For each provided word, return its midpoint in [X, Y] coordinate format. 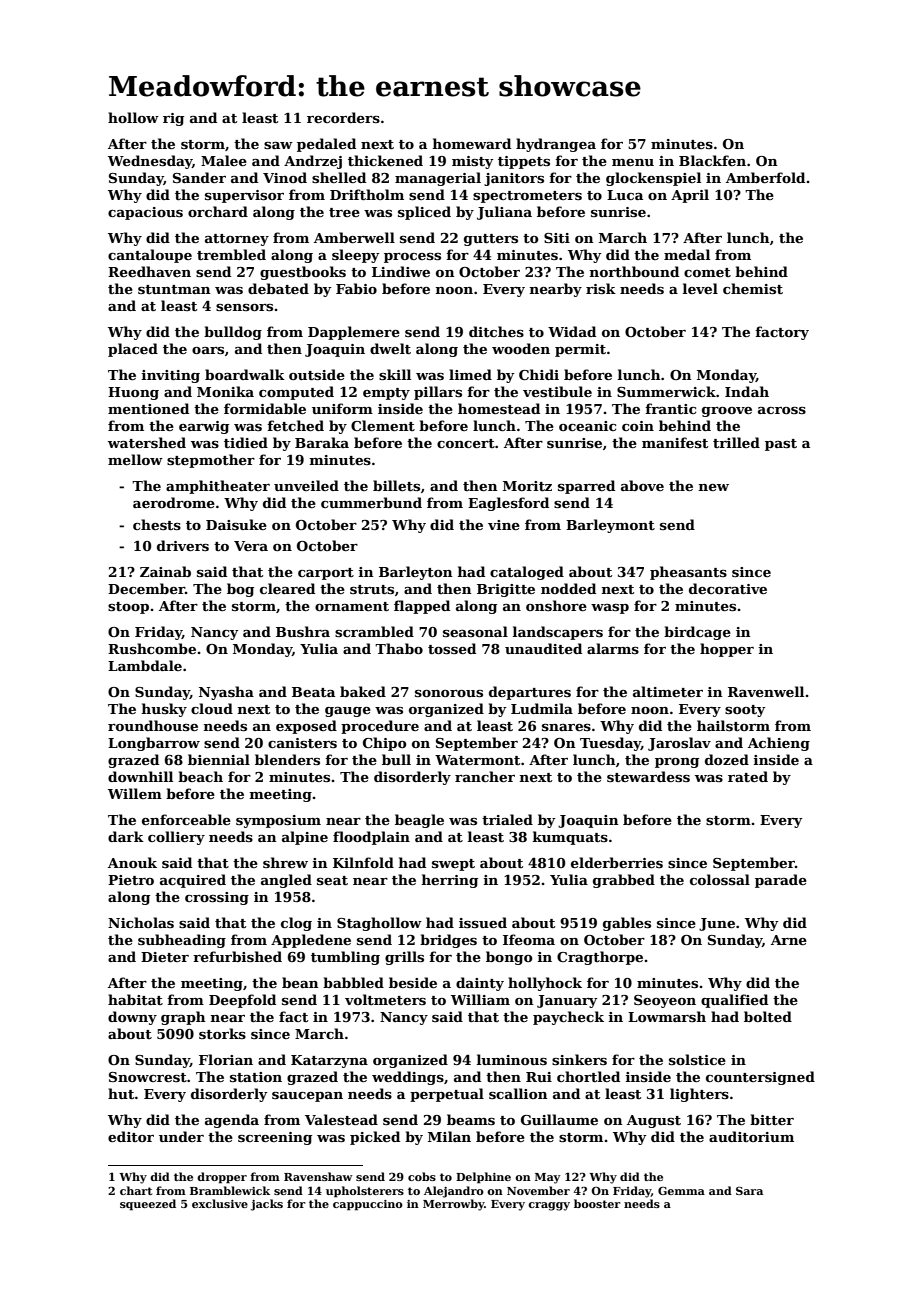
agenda [232, 1121]
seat [332, 880]
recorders [343, 117]
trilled [736, 442]
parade [781, 881]
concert [466, 443]
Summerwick [666, 391]
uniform [342, 408]
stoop [128, 608]
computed [296, 393]
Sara [749, 1191]
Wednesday [150, 162]
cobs [422, 1176]
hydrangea [556, 145]
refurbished [237, 956]
